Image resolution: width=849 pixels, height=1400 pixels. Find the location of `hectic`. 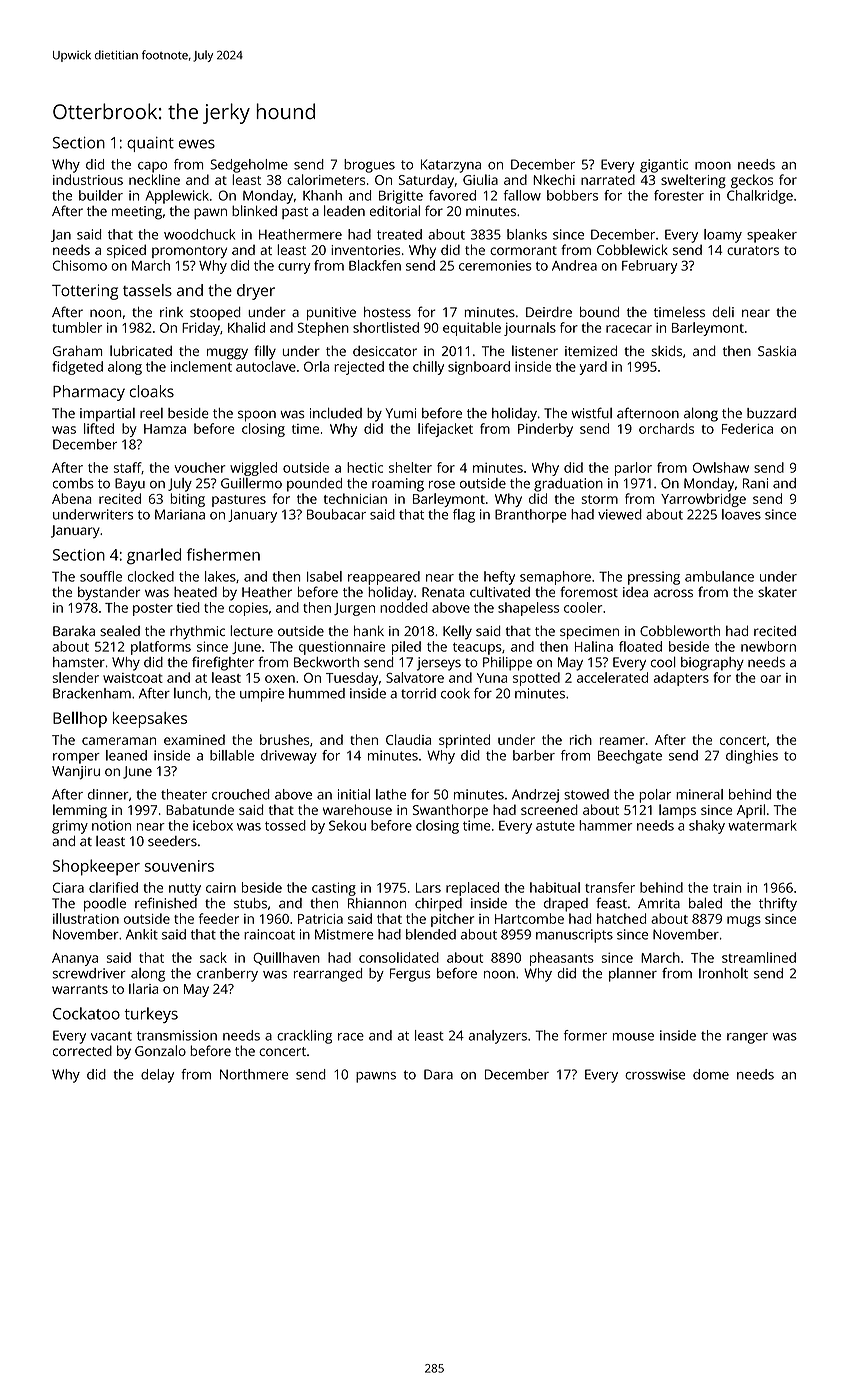

hectic is located at coordinates (365, 467).
